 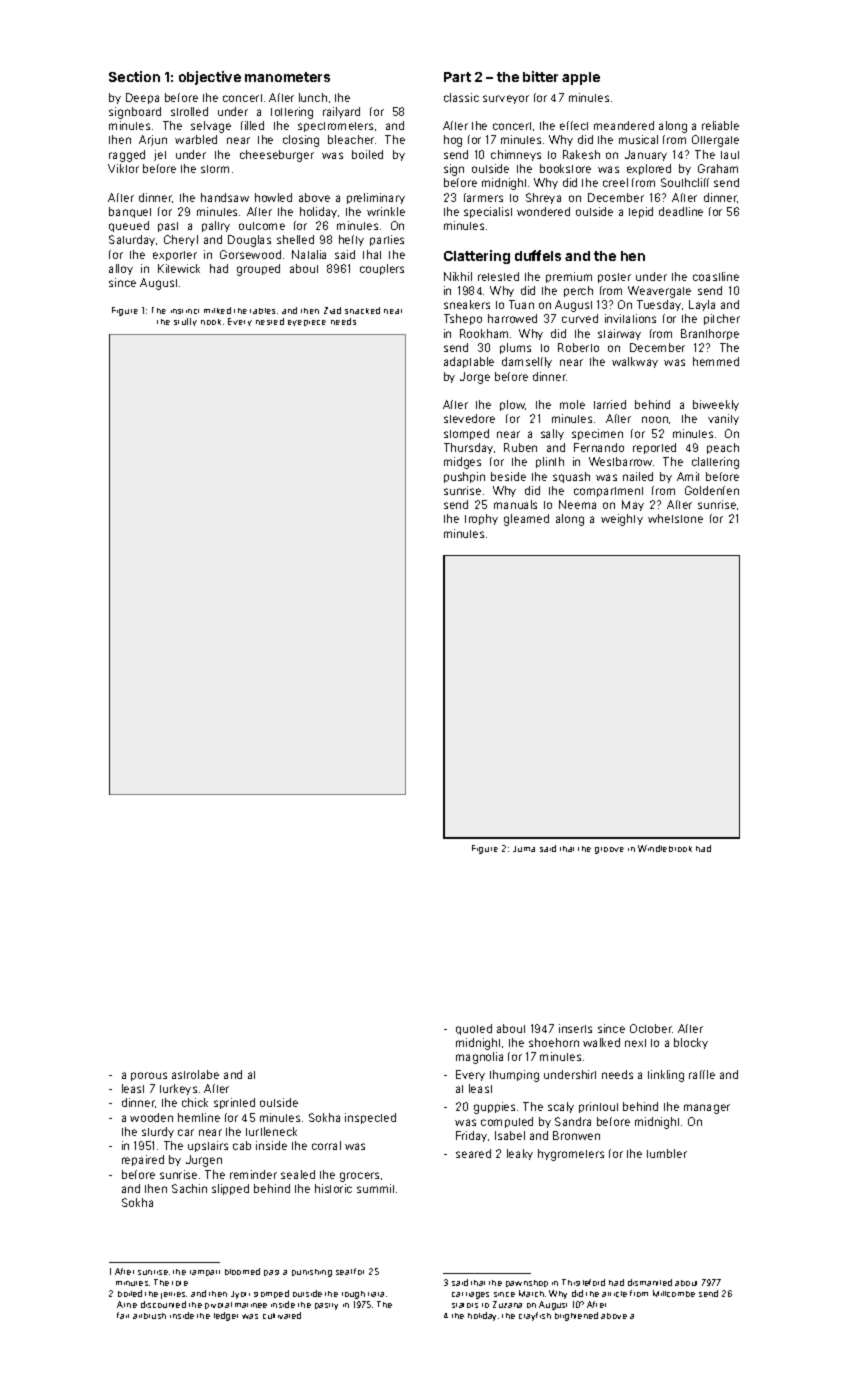 What do you see at coordinates (716, 405) in the screenshot?
I see `biweekly` at bounding box center [716, 405].
